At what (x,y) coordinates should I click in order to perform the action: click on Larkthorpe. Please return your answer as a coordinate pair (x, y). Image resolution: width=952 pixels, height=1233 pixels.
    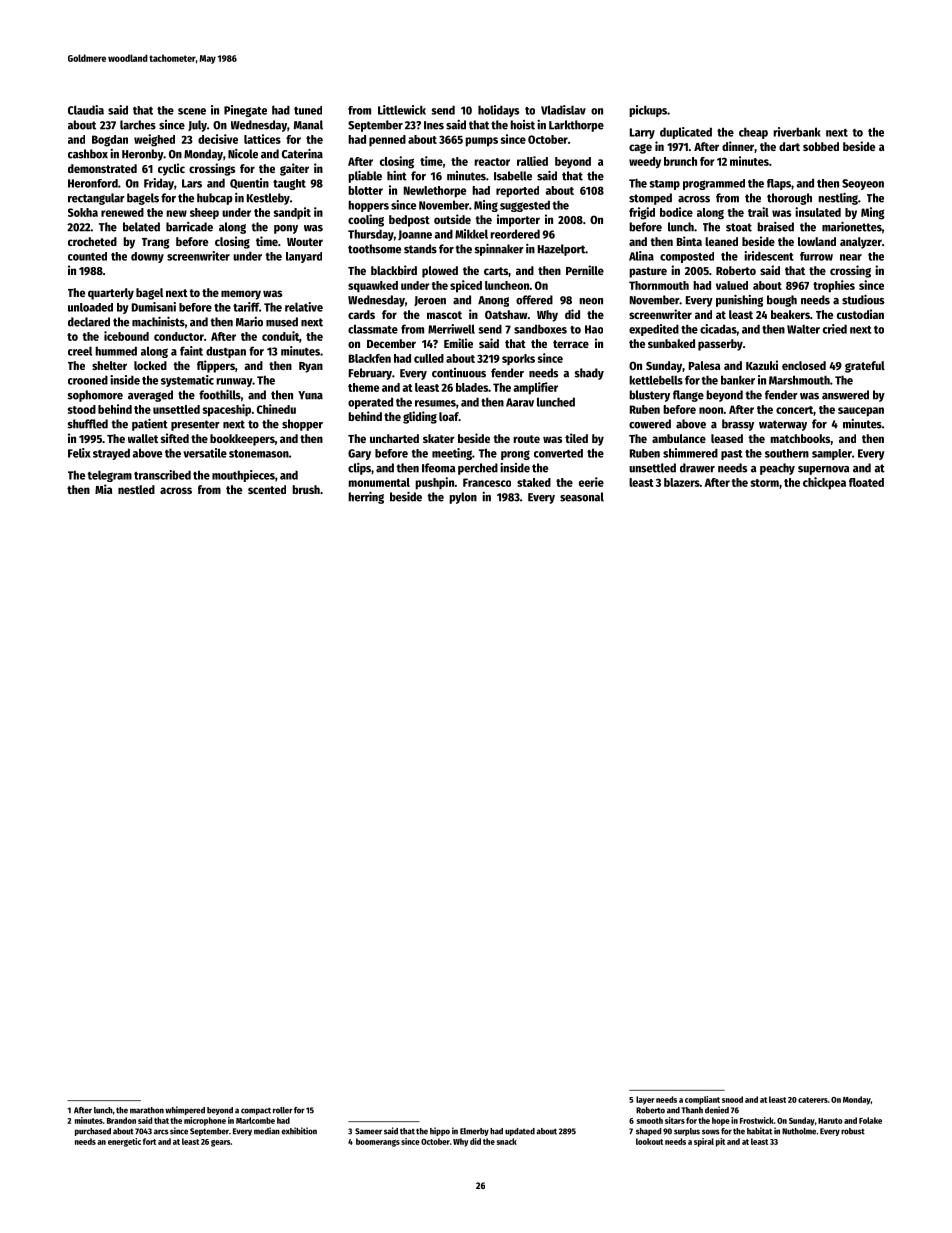
    Looking at the image, I should click on (576, 126).
